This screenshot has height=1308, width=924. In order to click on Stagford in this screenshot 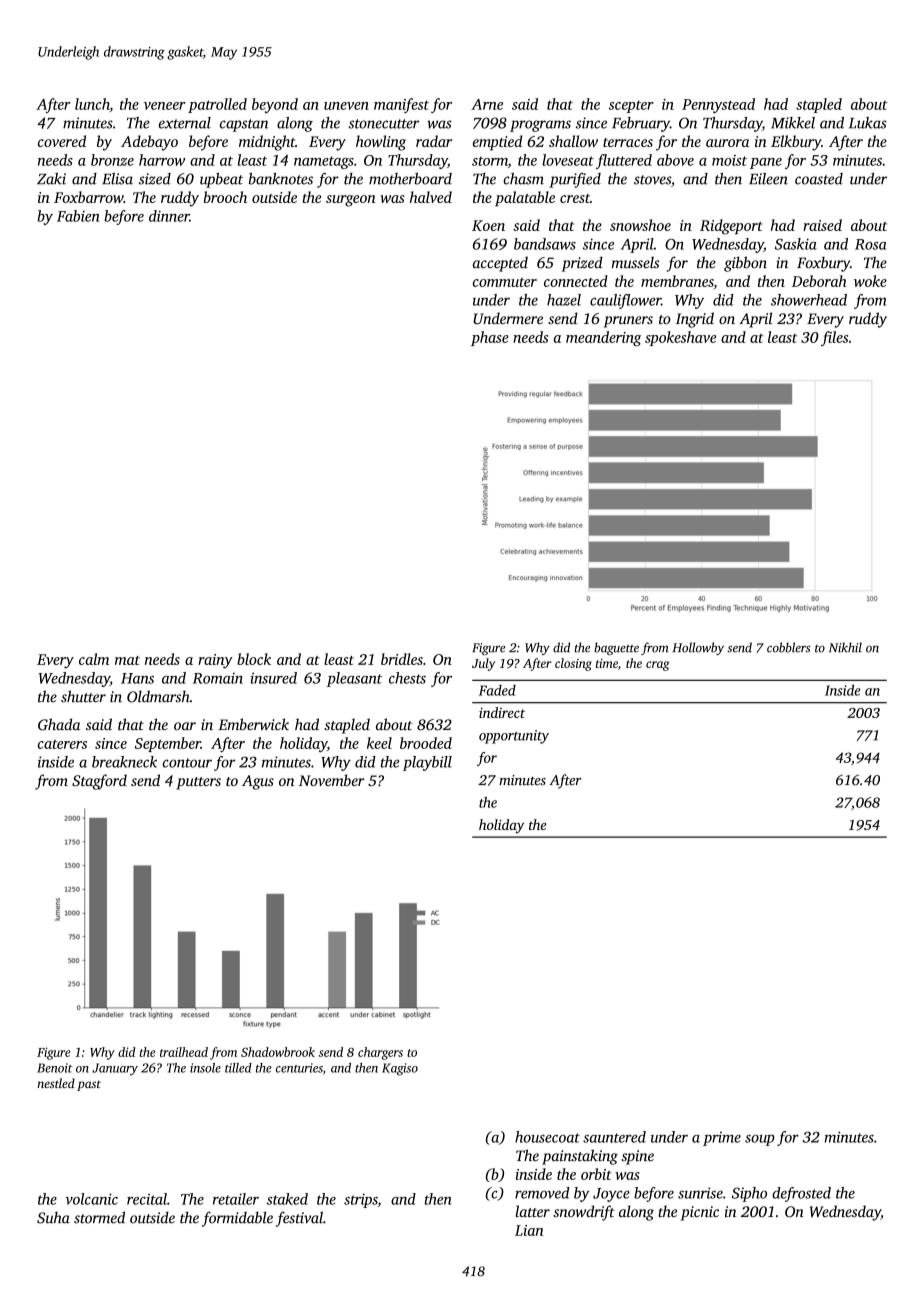, I will do `click(99, 782)`.
